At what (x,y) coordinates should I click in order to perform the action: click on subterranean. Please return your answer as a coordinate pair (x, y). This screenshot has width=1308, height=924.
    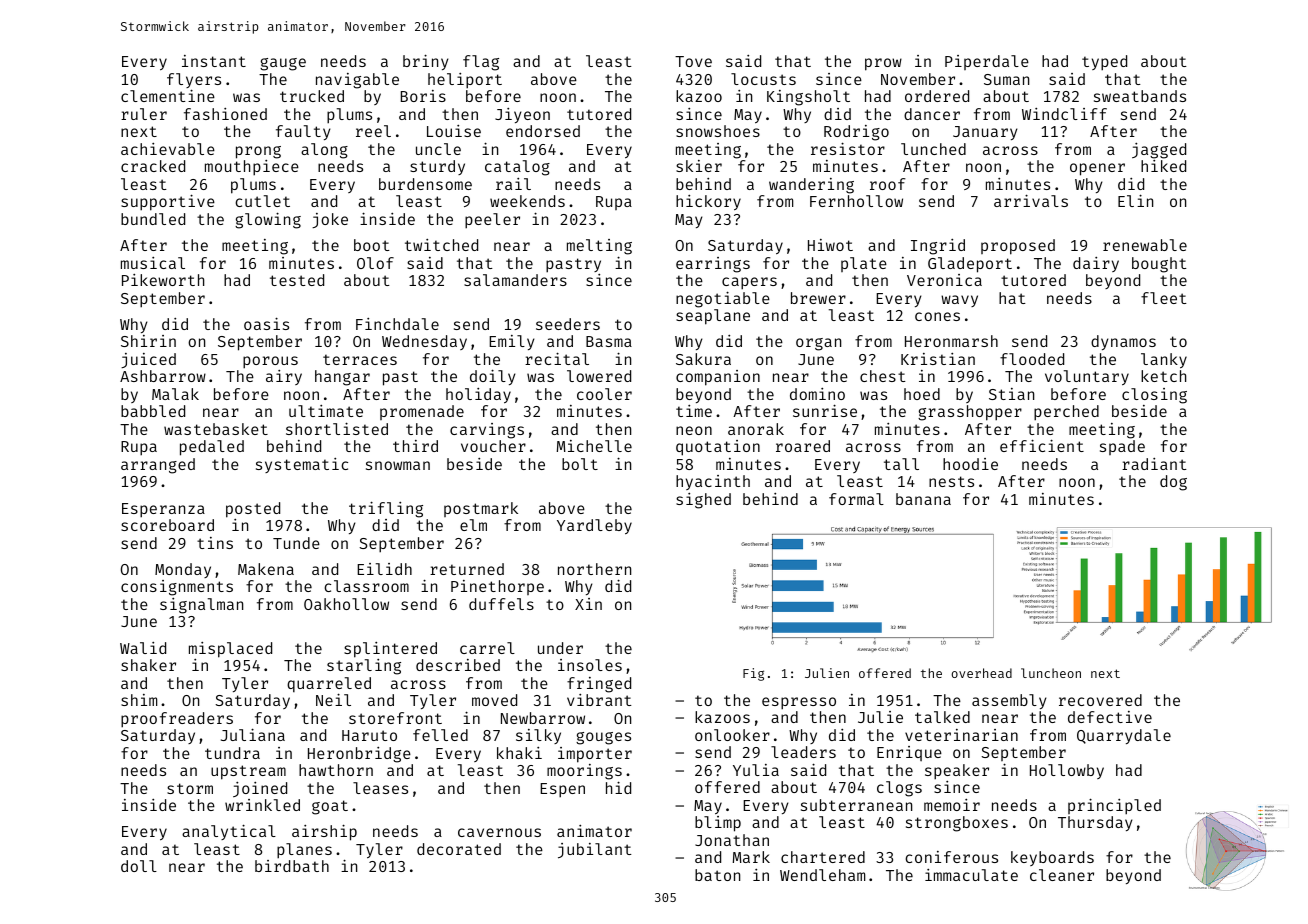
    Looking at the image, I should click on (856, 805).
